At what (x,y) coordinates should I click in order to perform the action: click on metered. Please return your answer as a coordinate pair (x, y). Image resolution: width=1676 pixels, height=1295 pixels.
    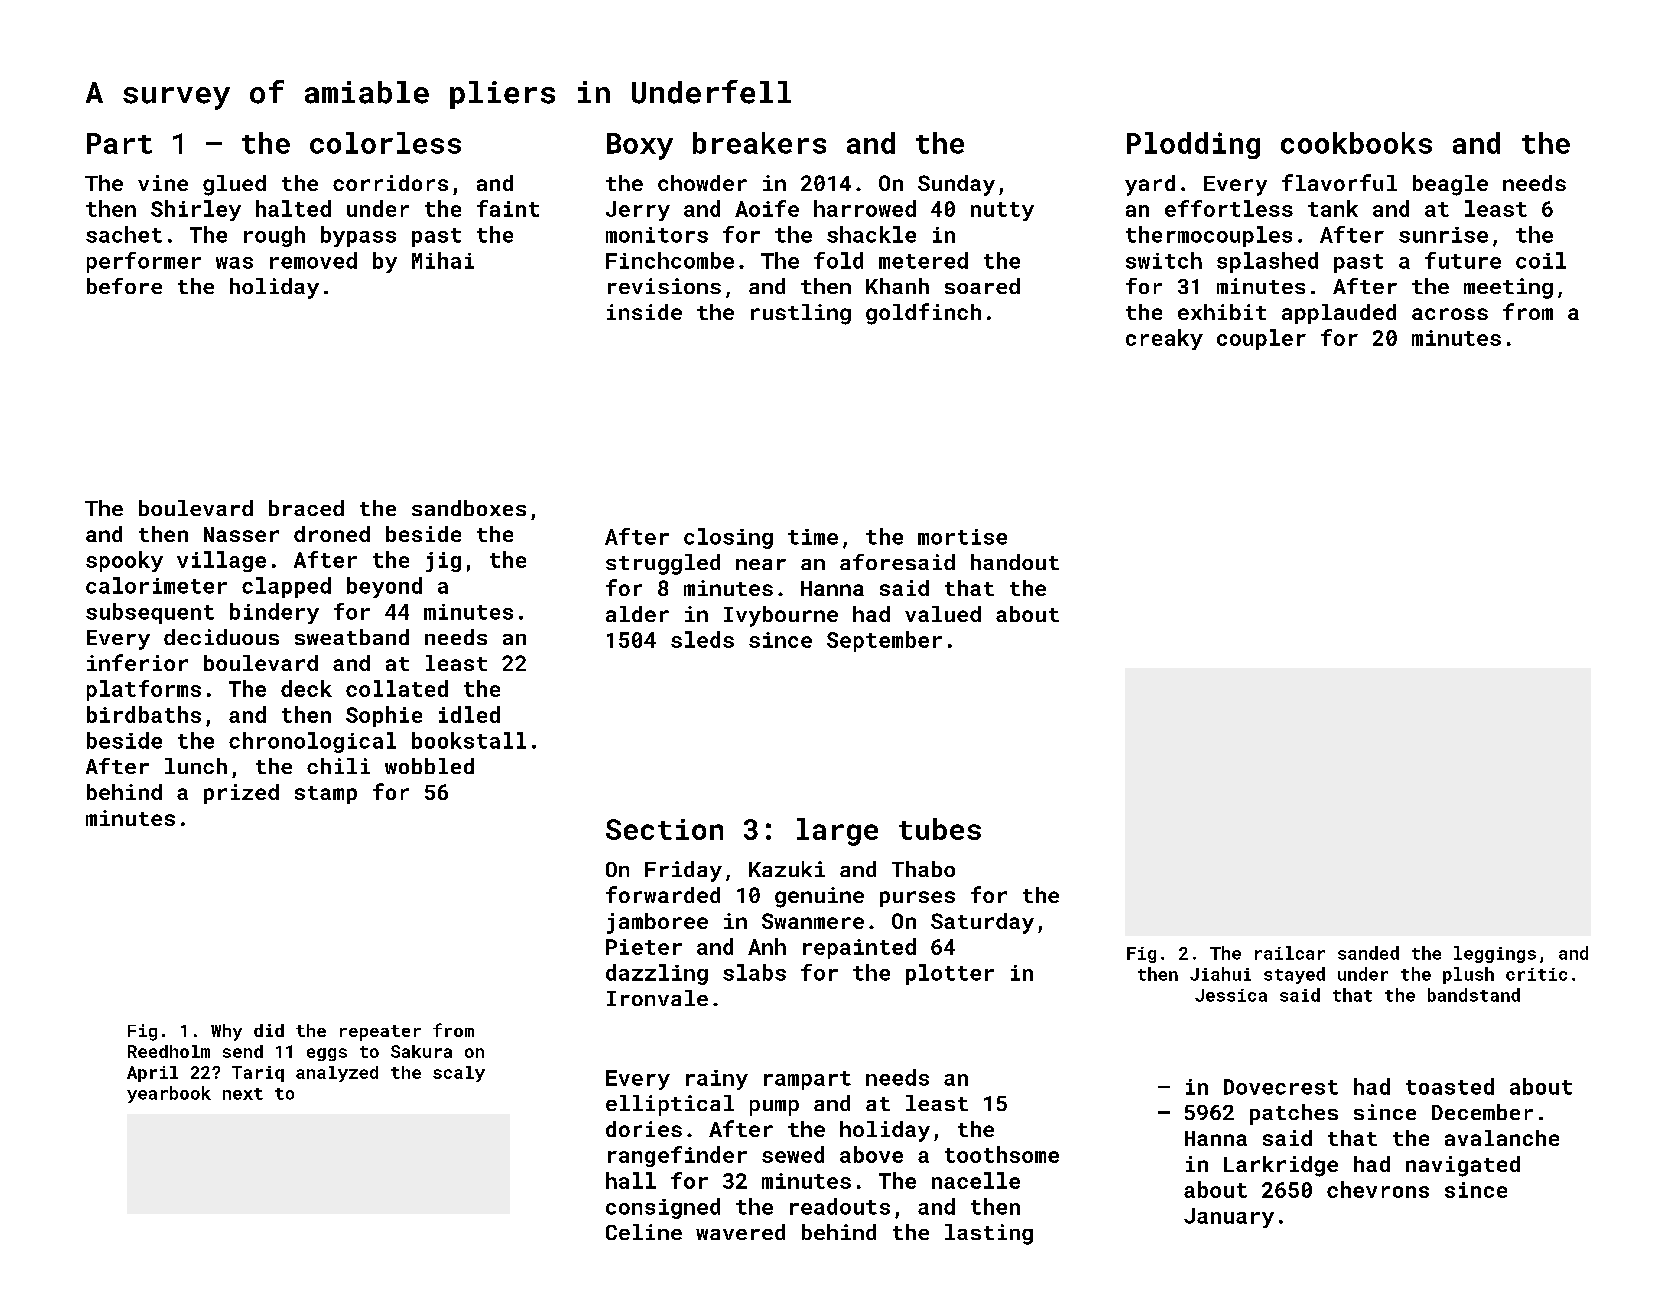
    Looking at the image, I should click on (923, 260).
